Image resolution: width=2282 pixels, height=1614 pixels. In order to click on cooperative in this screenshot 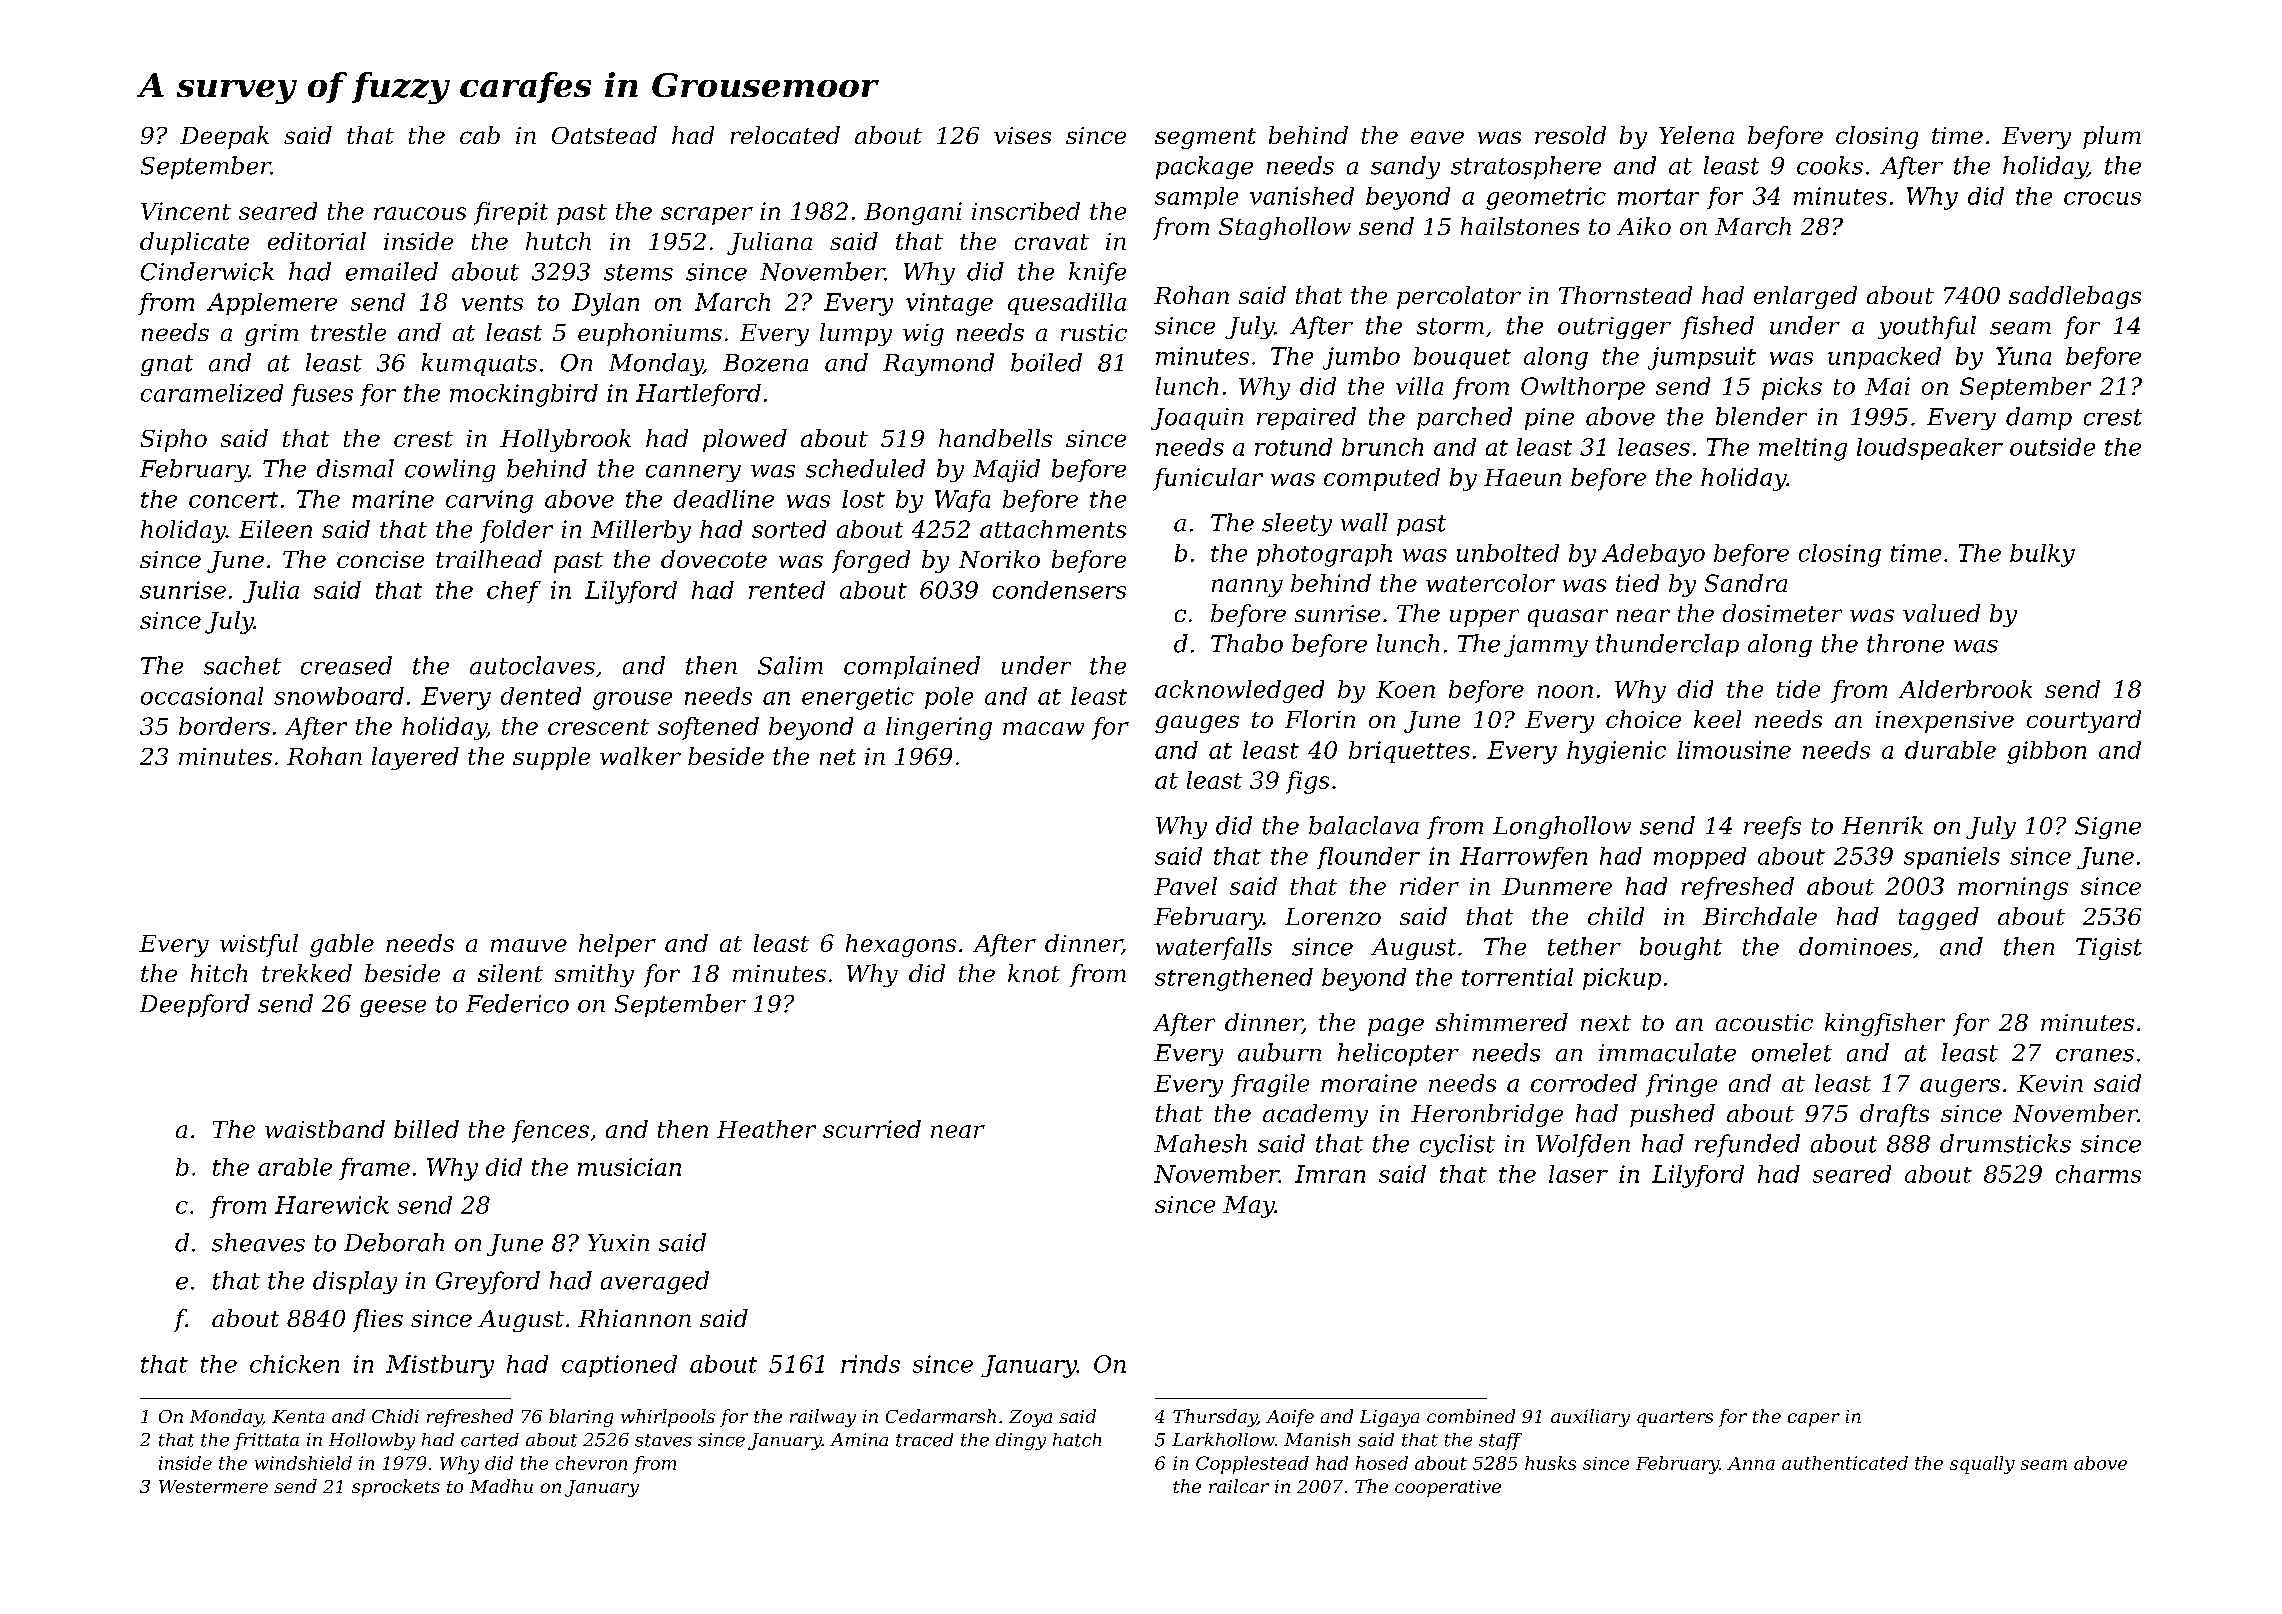, I will do `click(1448, 1488)`.
